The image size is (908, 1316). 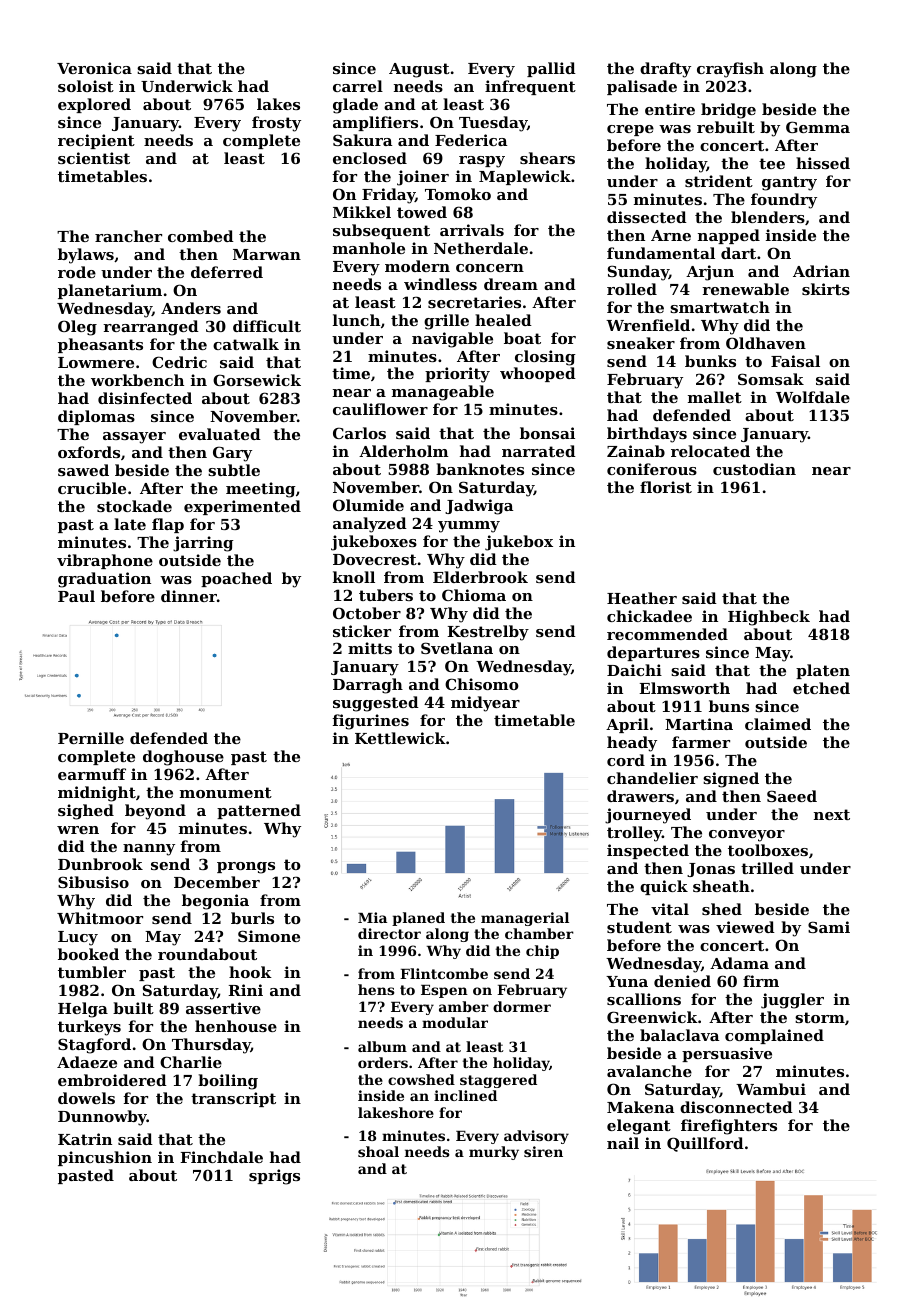 I want to click on Kettlewick, so click(x=400, y=738).
